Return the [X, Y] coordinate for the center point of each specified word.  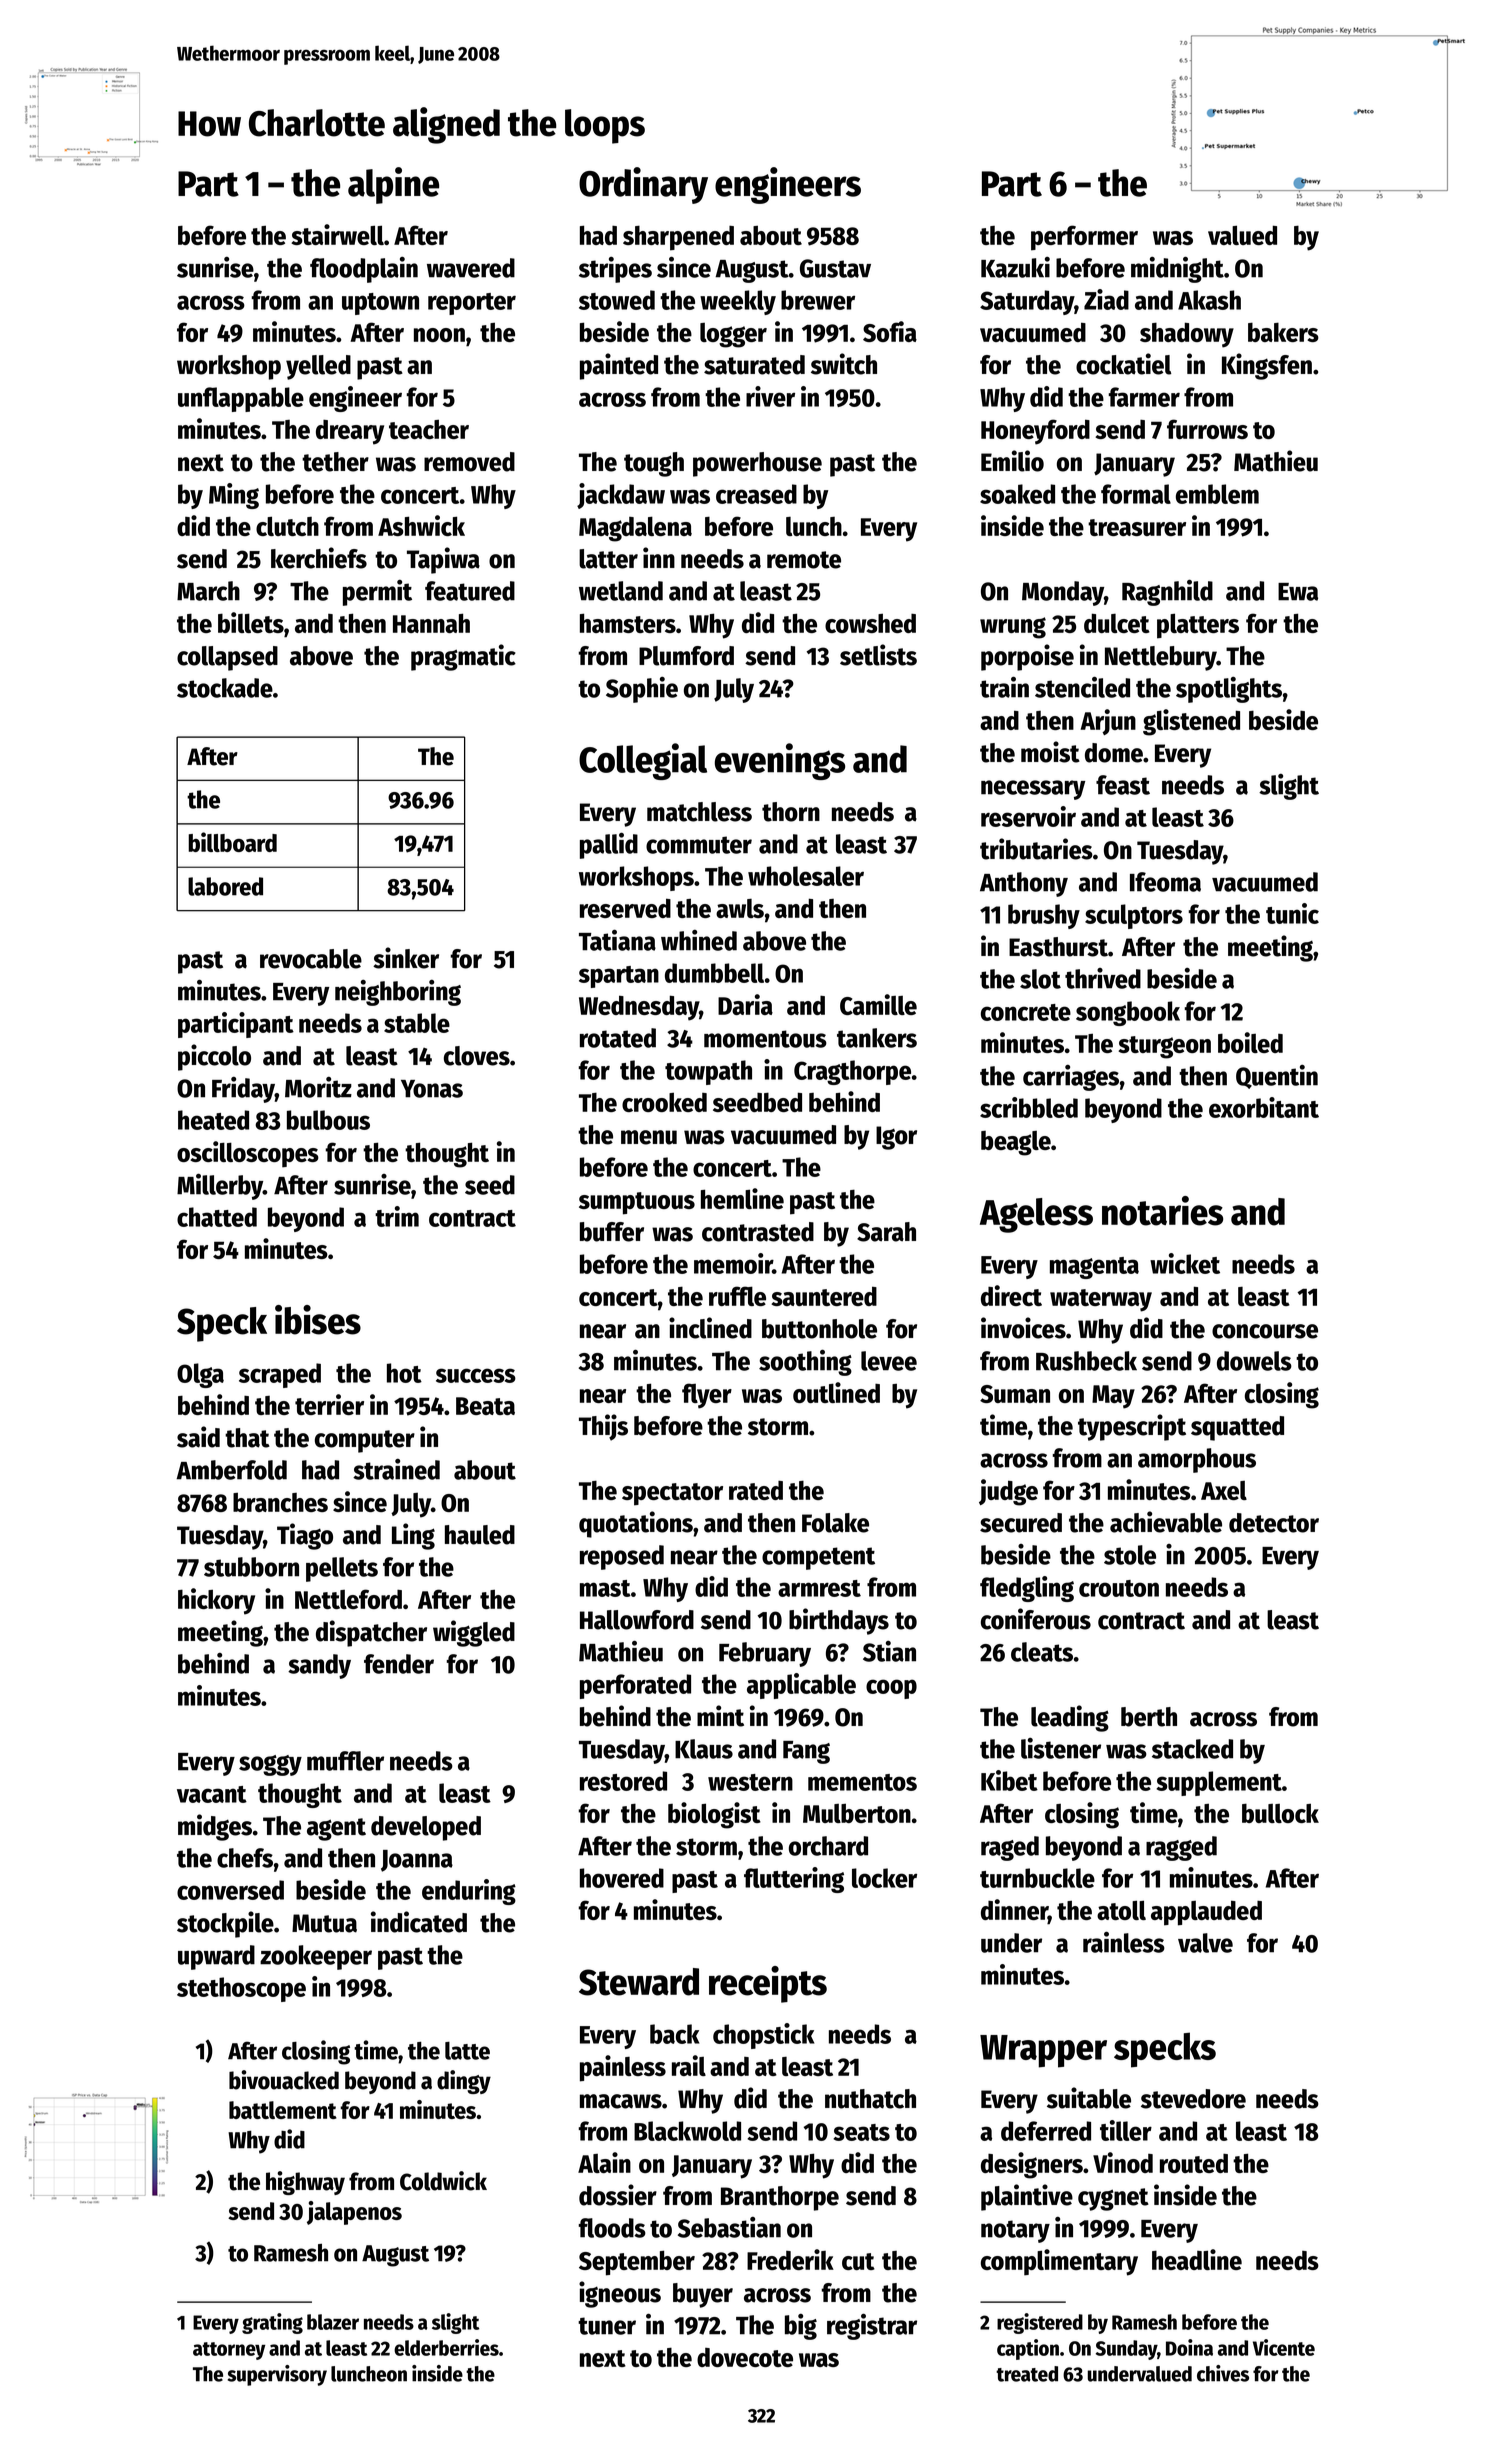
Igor [896, 1138]
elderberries [446, 2347]
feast [1123, 785]
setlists [878, 655]
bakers [1283, 332]
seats [861, 2132]
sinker [406, 958]
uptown [380, 304]
